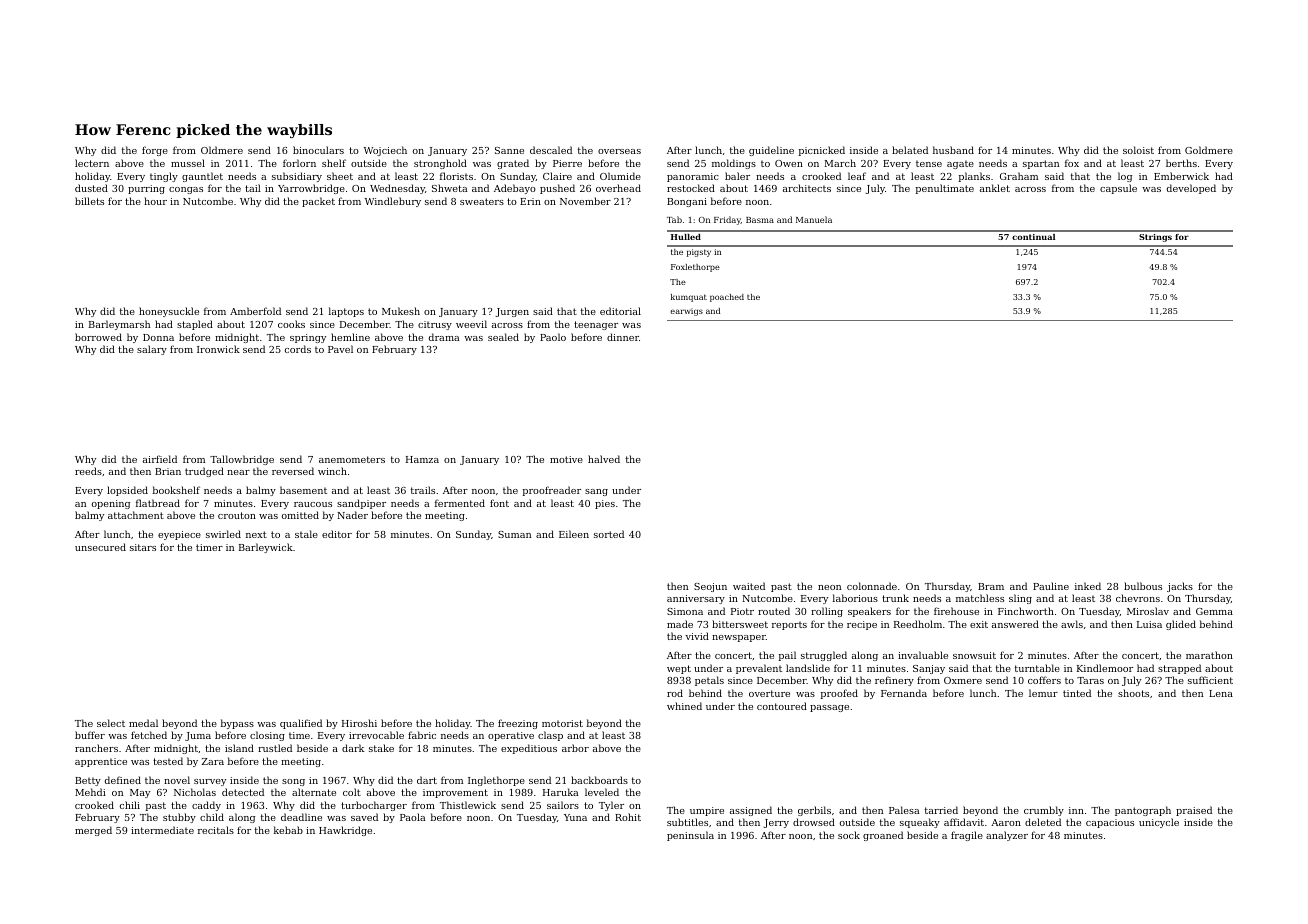  Describe the element at coordinates (155, 201) in the page. I see `hour` at that location.
